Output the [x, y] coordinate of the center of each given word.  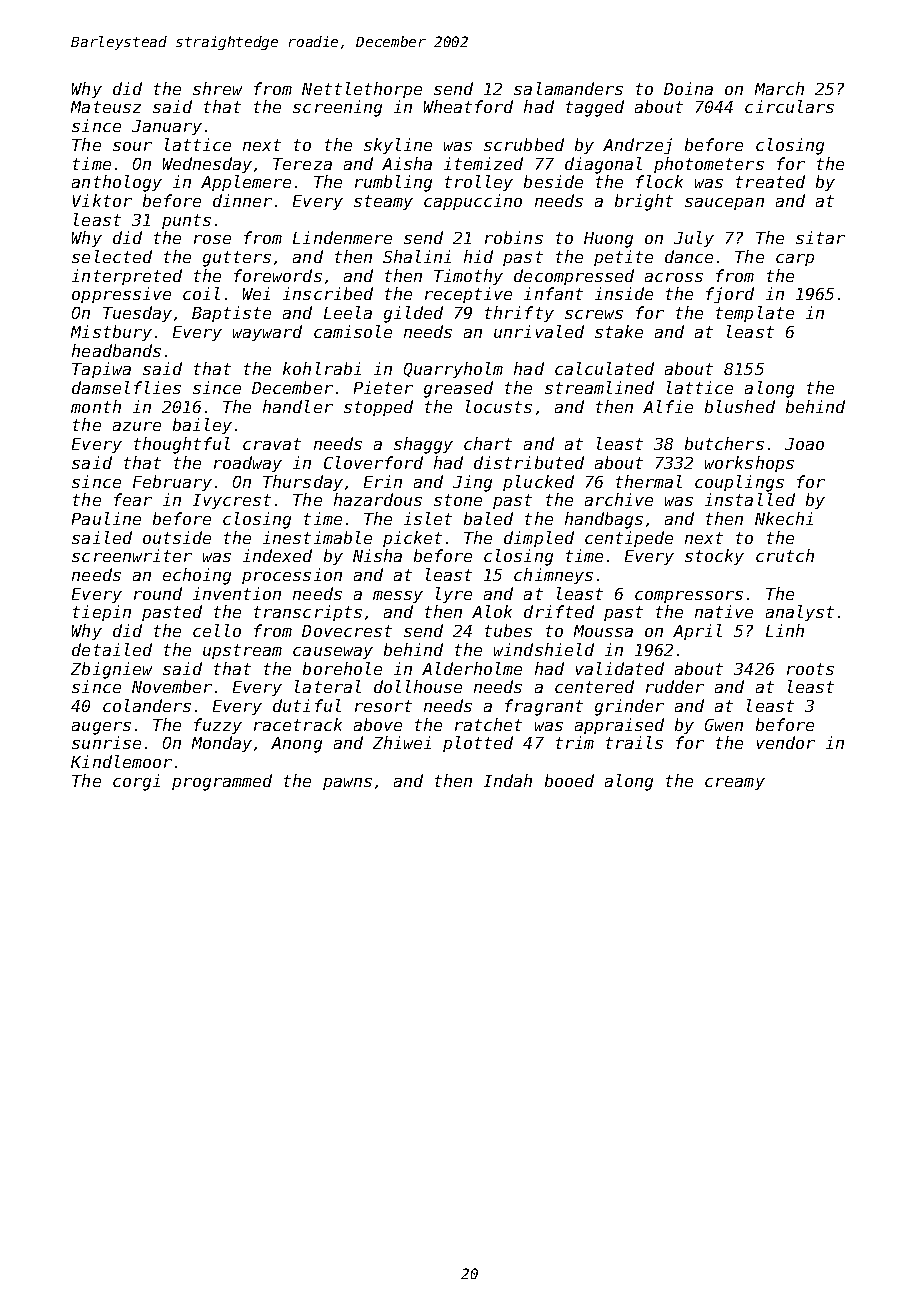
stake [619, 331]
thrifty [519, 314]
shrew [217, 88]
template [755, 314]
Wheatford [468, 106]
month [96, 406]
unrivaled [539, 331]
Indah [508, 780]
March [779, 88]
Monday [222, 744]
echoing [197, 576]
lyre [454, 595]
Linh [785, 630]
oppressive [121, 295]
